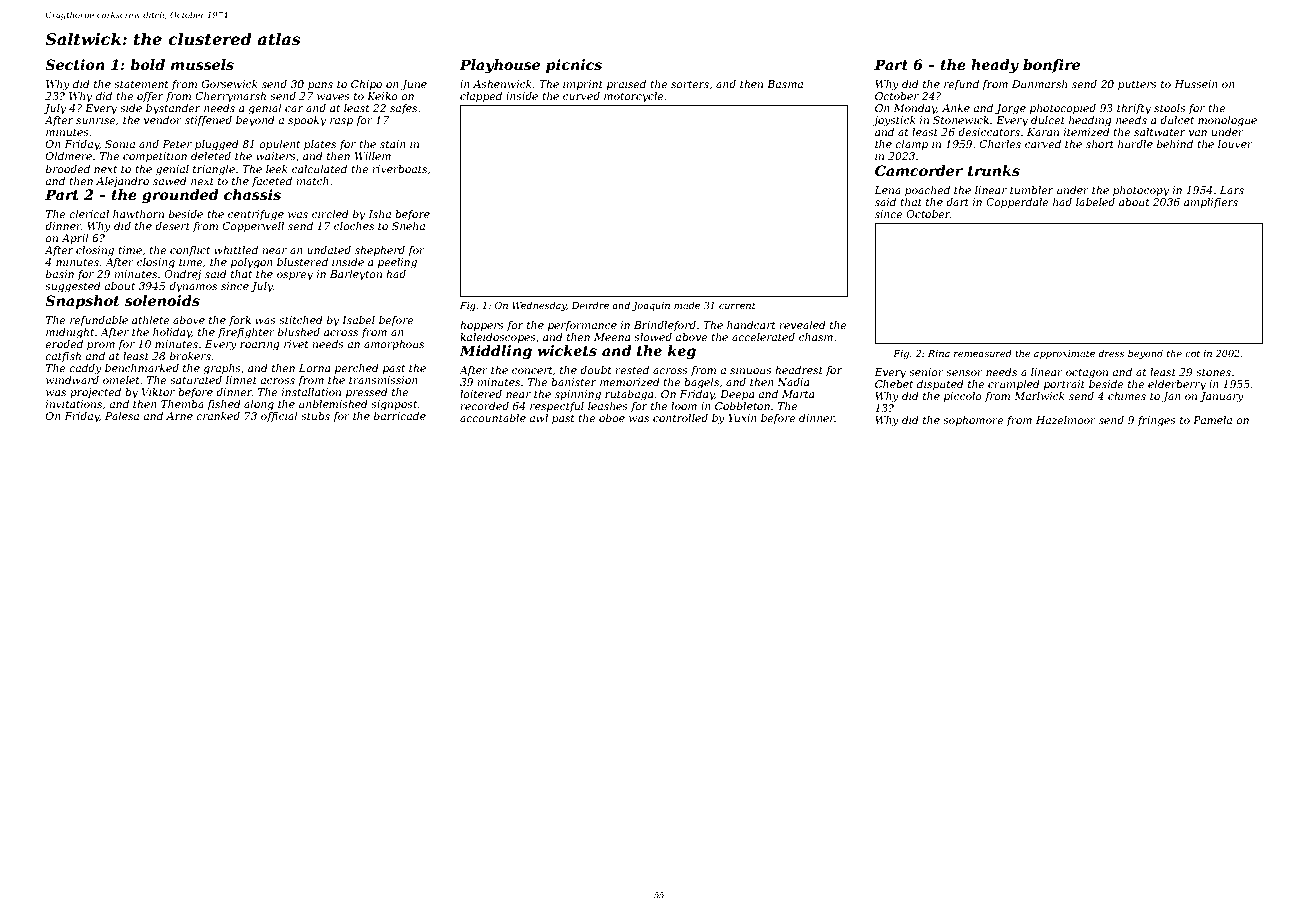 This image has height=924, width=1308. Describe the element at coordinates (590, 305) in the image. I see `Deirdre` at that location.
